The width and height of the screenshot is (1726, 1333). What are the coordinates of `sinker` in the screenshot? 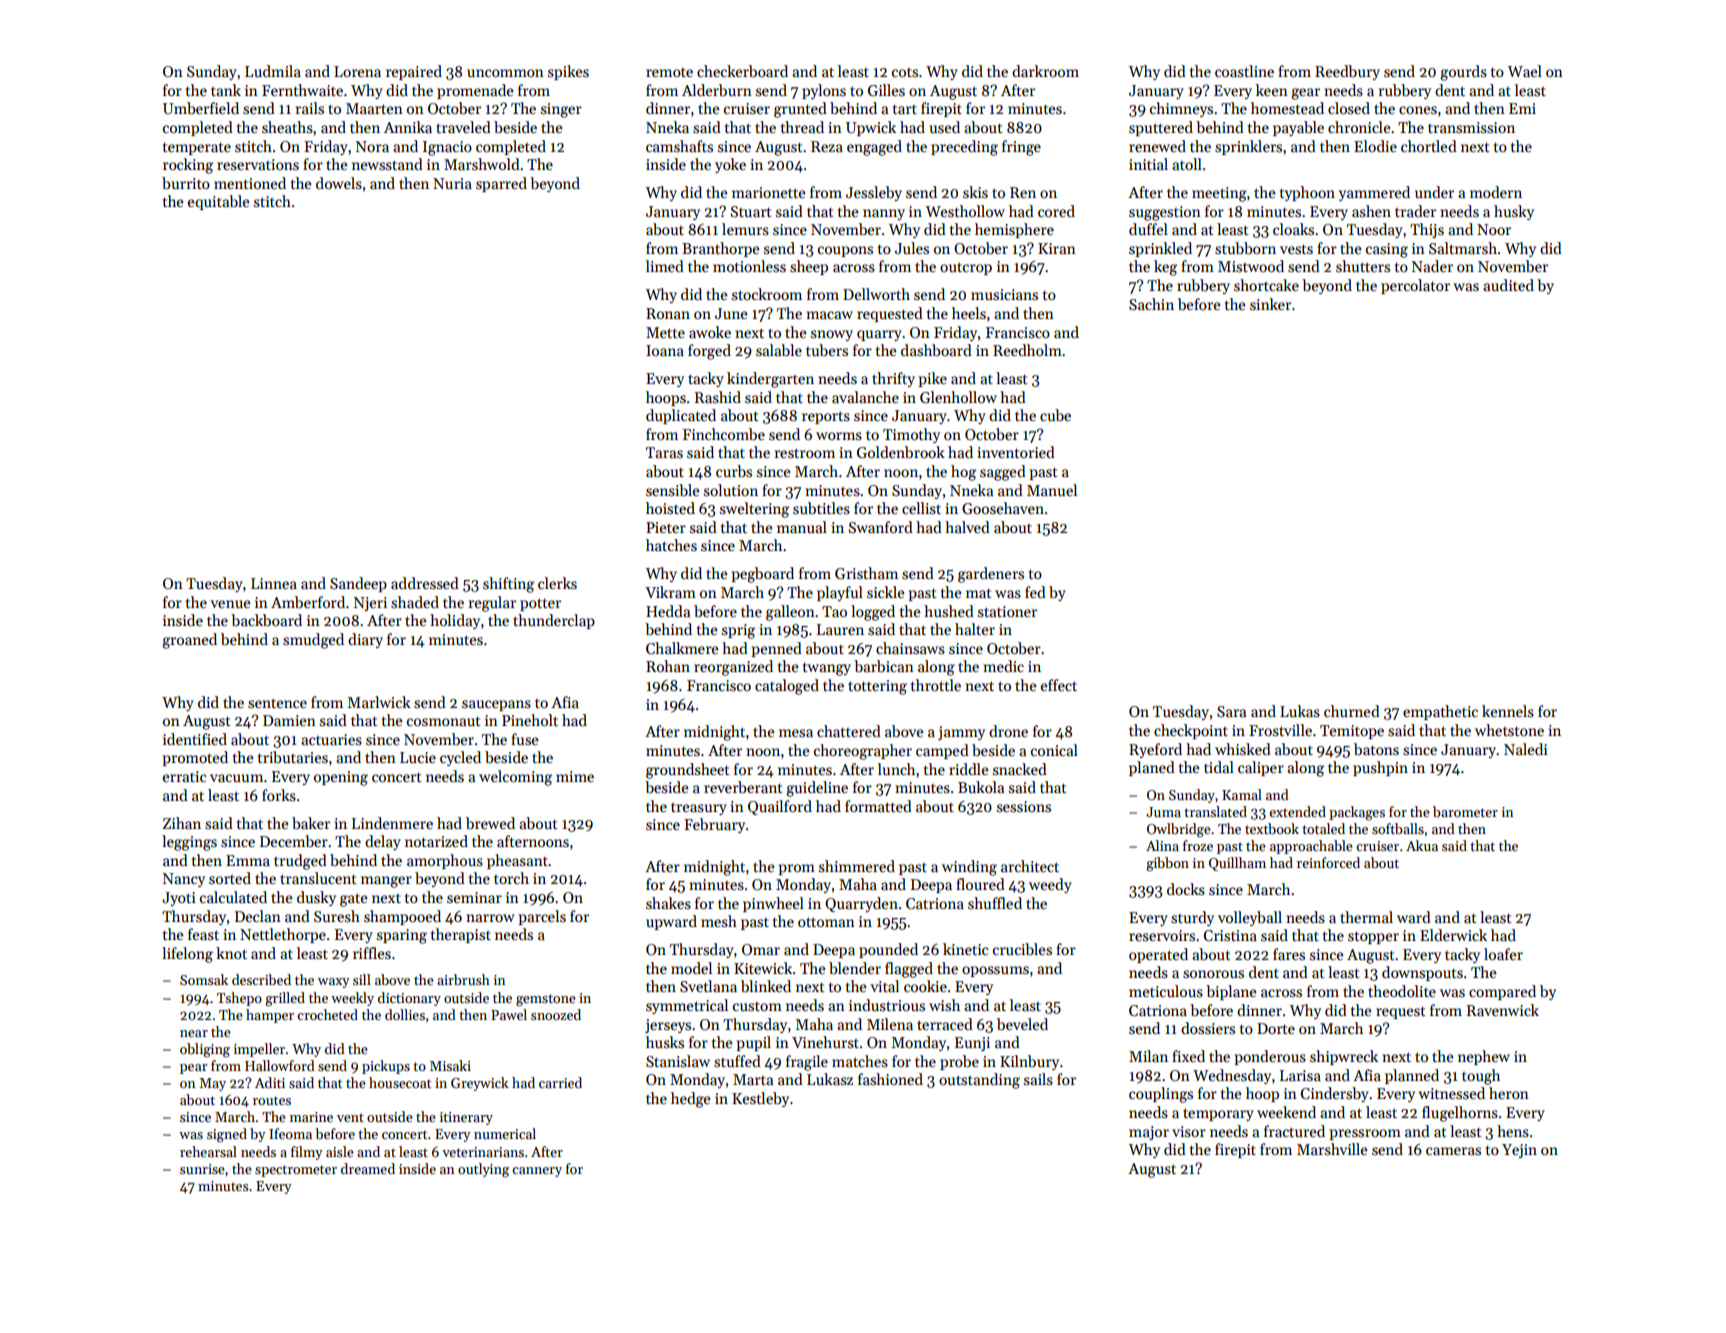 It's located at (1270, 304).
